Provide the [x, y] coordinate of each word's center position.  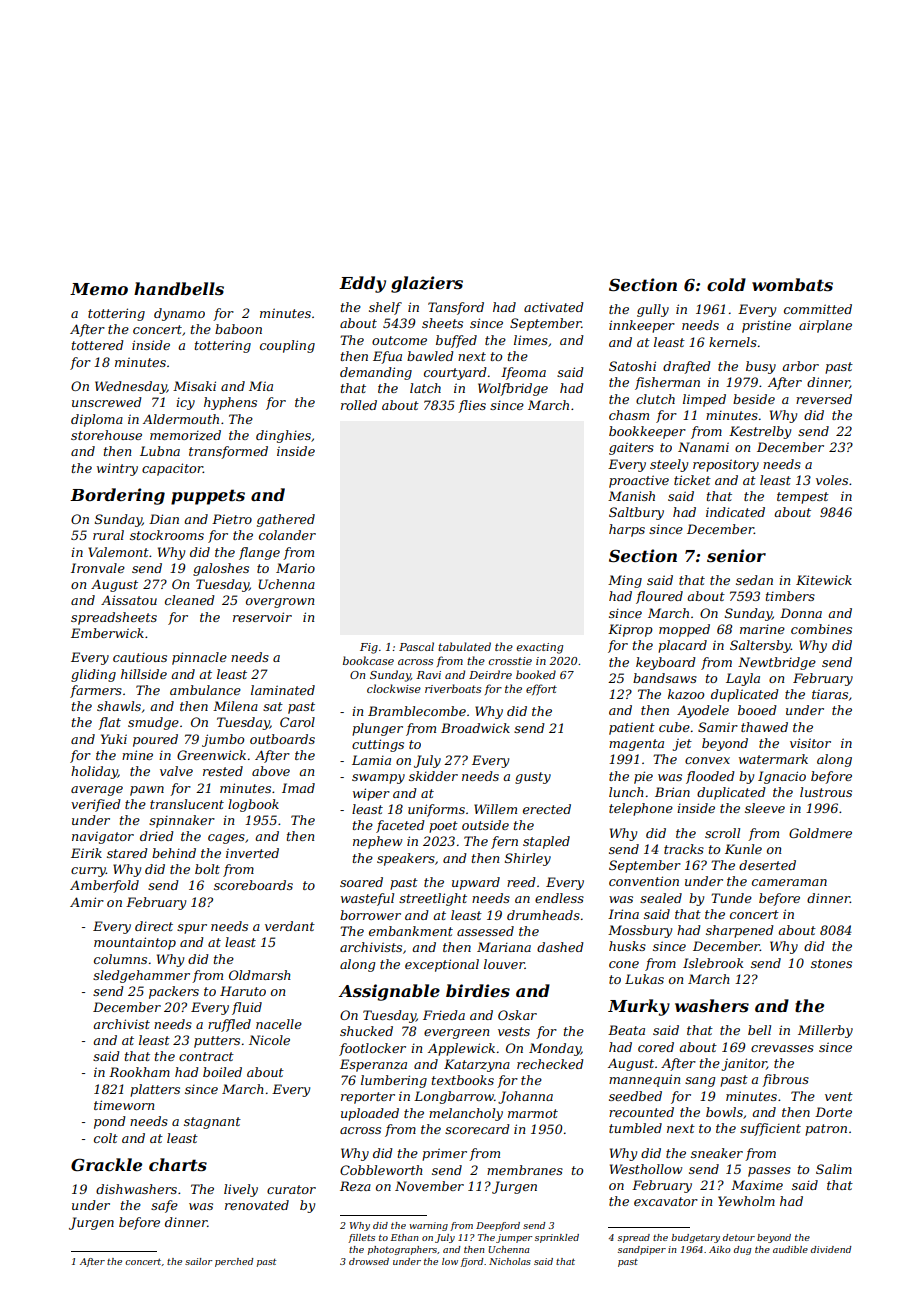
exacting [540, 648]
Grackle [106, 1164]
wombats [792, 284]
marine [762, 629]
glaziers [427, 284]
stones [831, 963]
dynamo [179, 314]
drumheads [543, 915]
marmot [533, 1113]
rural [108, 535]
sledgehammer [141, 976]
